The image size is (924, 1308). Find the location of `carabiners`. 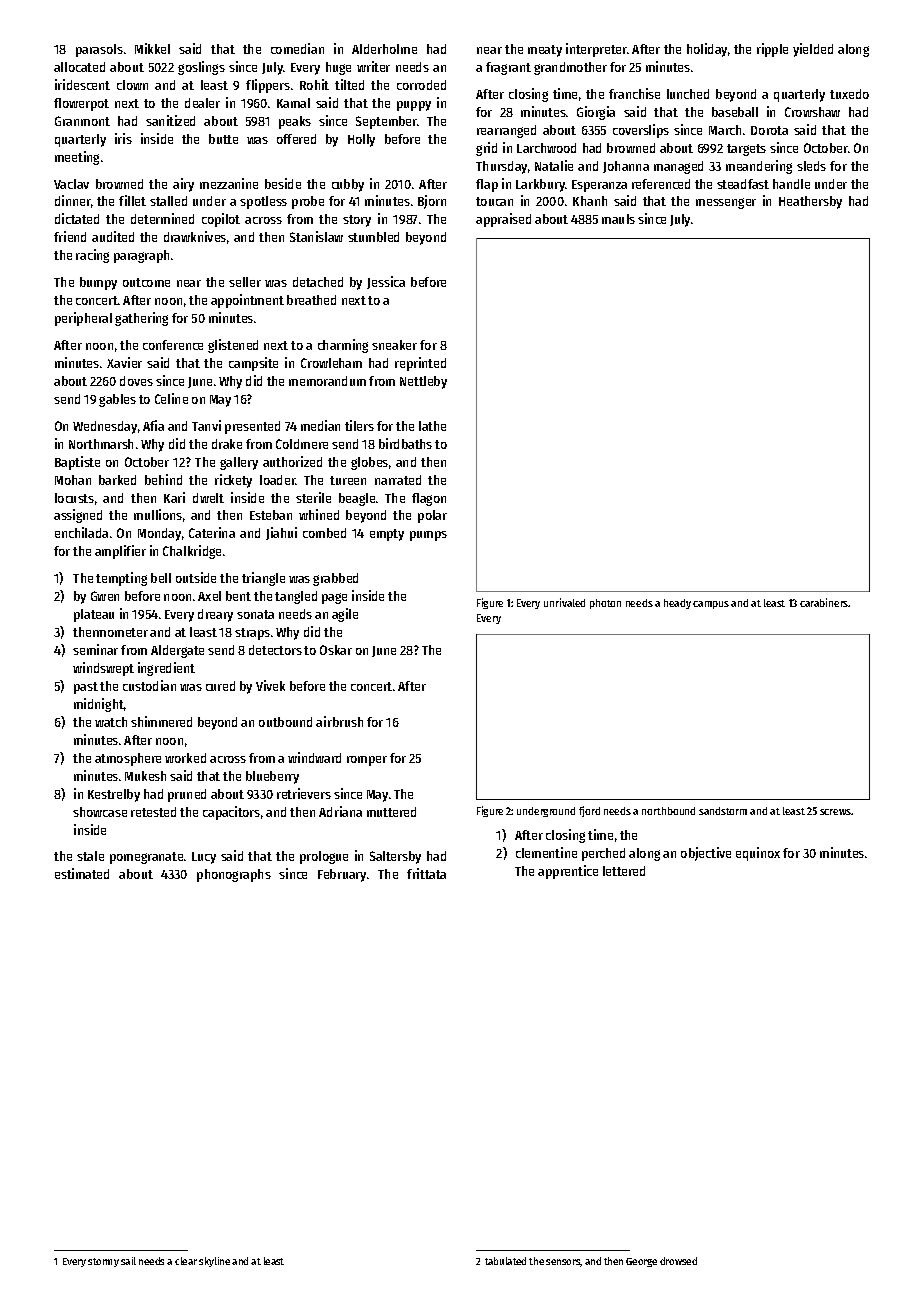

carabiners is located at coordinates (824, 602).
